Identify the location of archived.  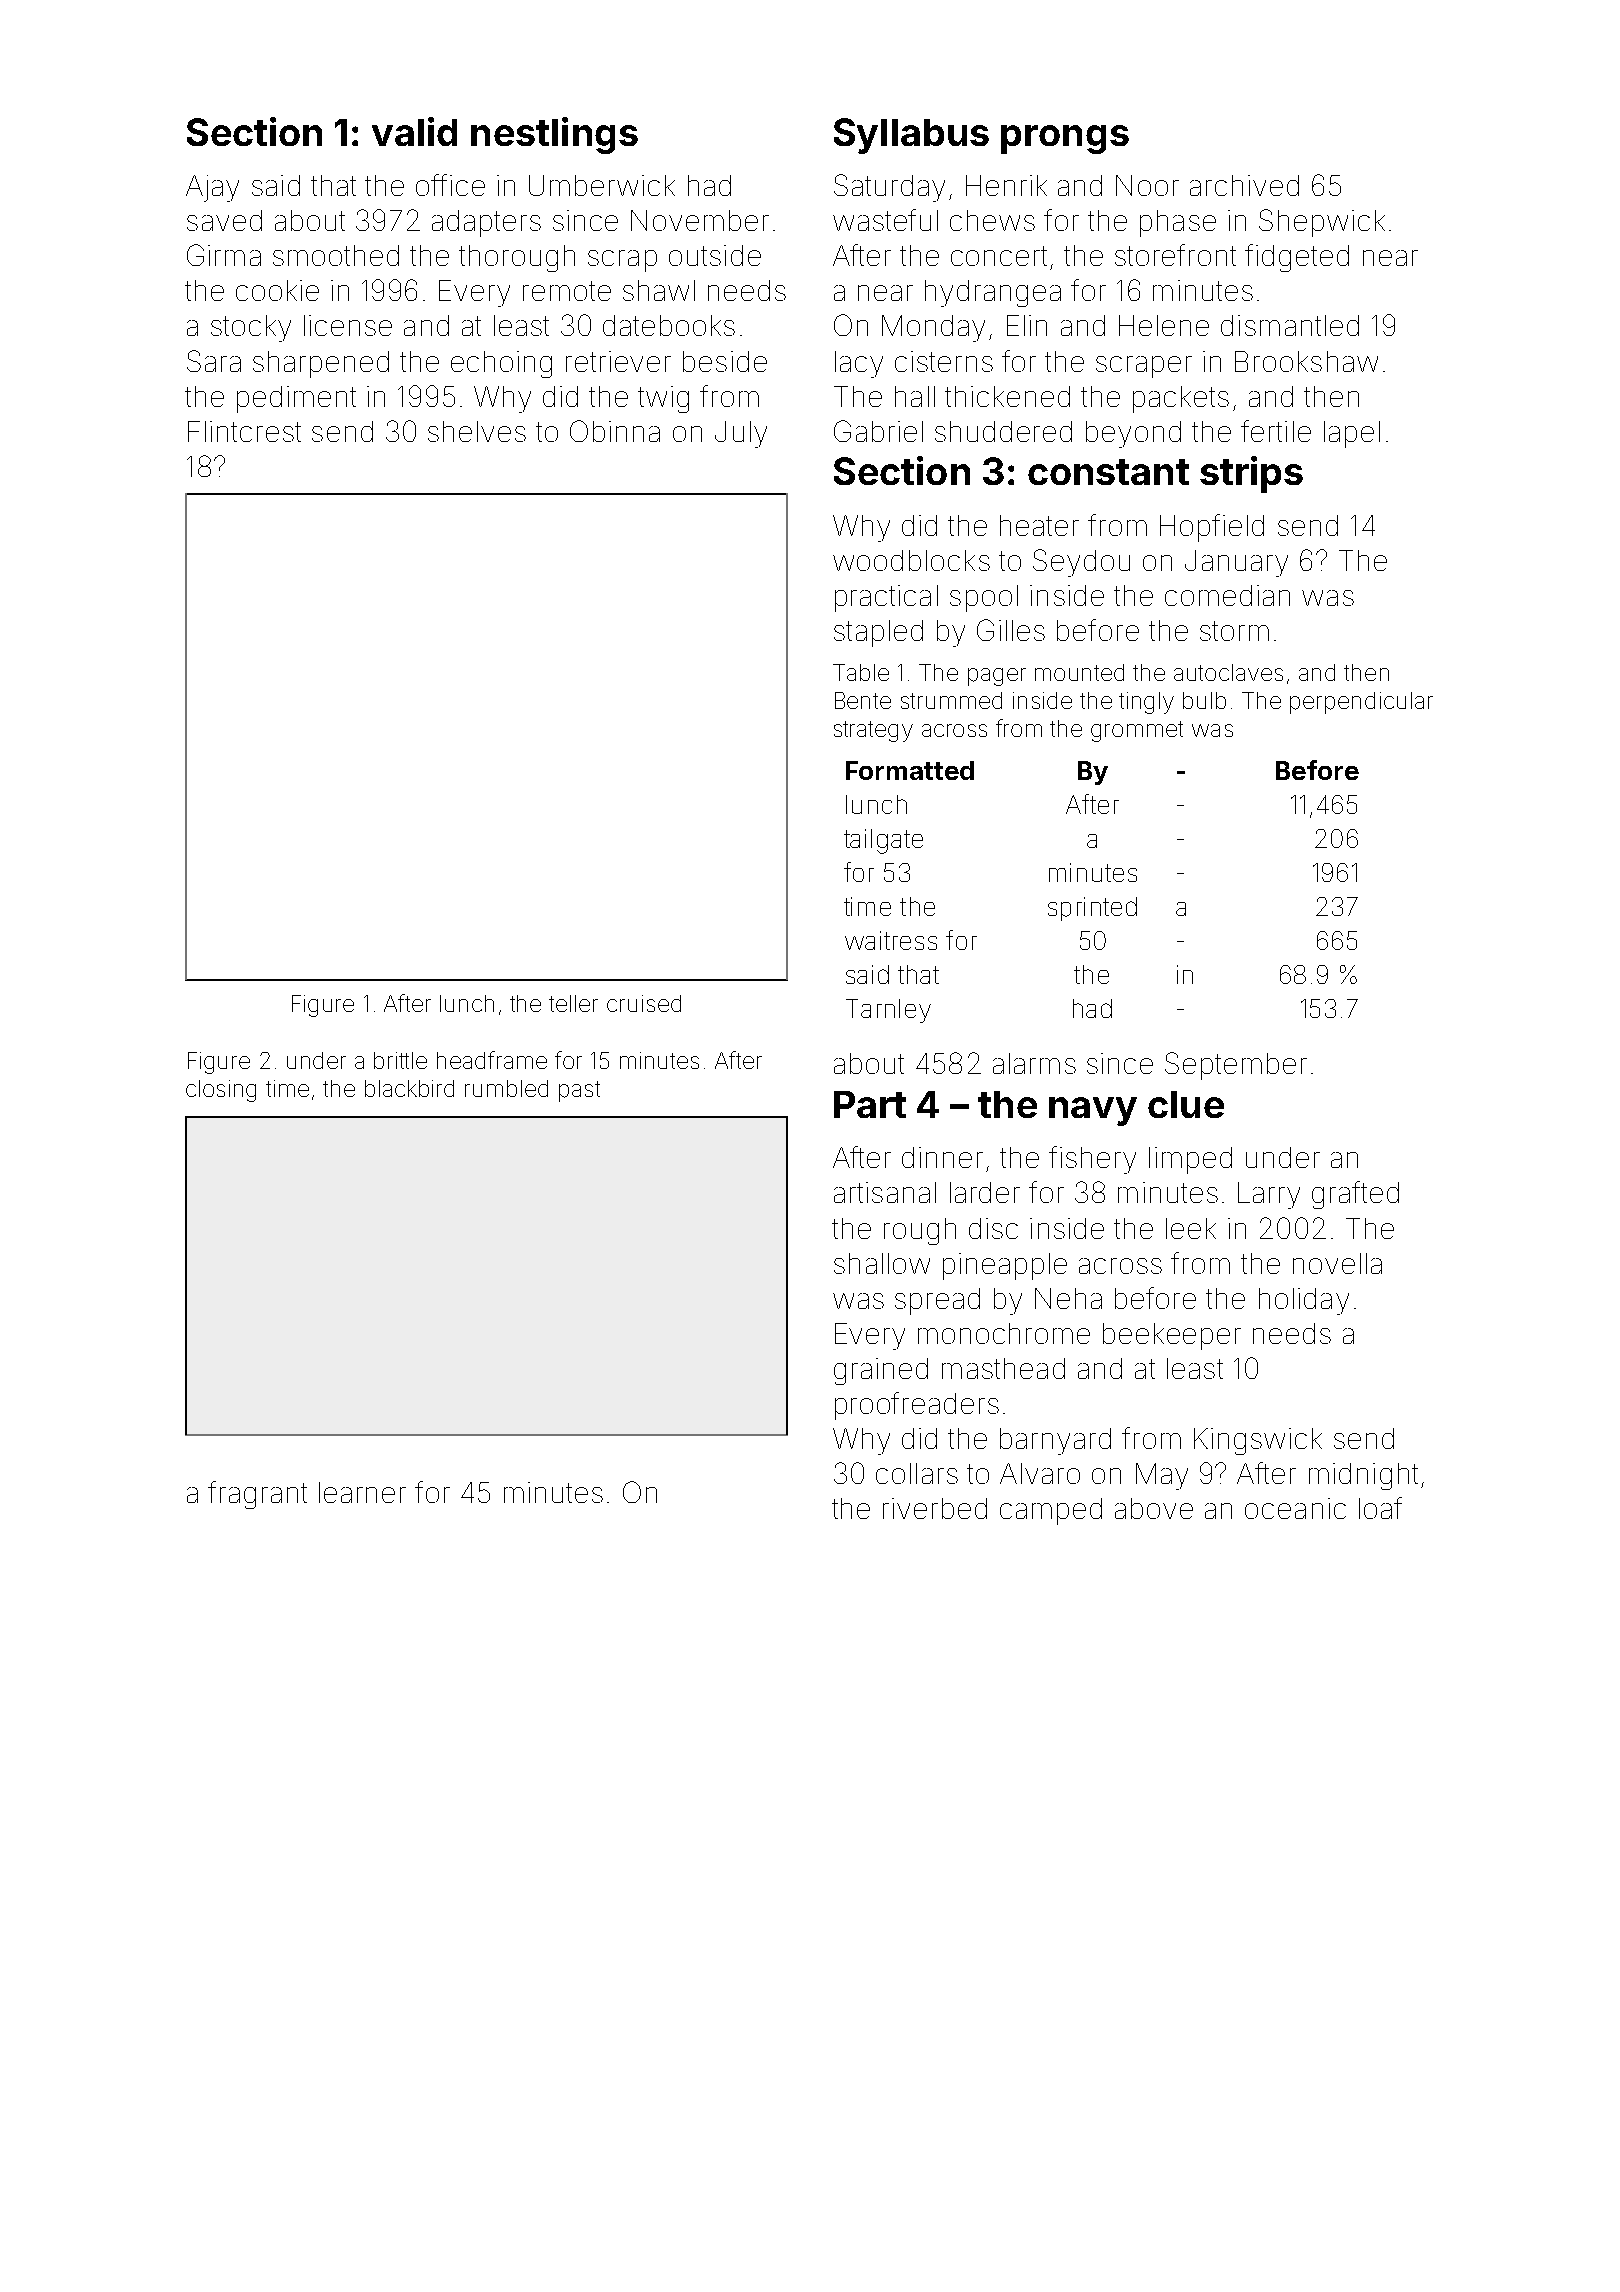
(1244, 185).
